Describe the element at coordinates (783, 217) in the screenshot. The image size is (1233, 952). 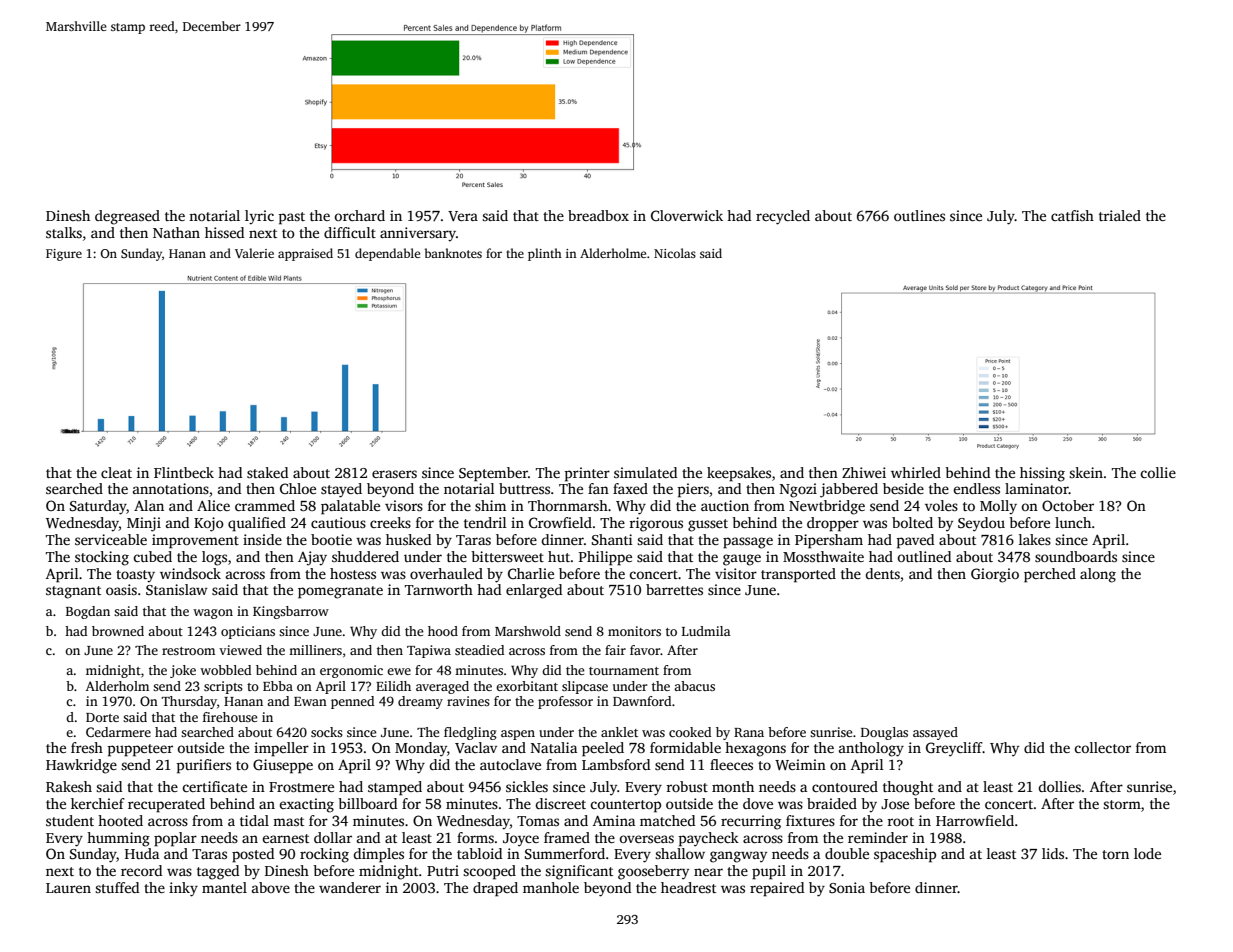
I see `recycled` at that location.
